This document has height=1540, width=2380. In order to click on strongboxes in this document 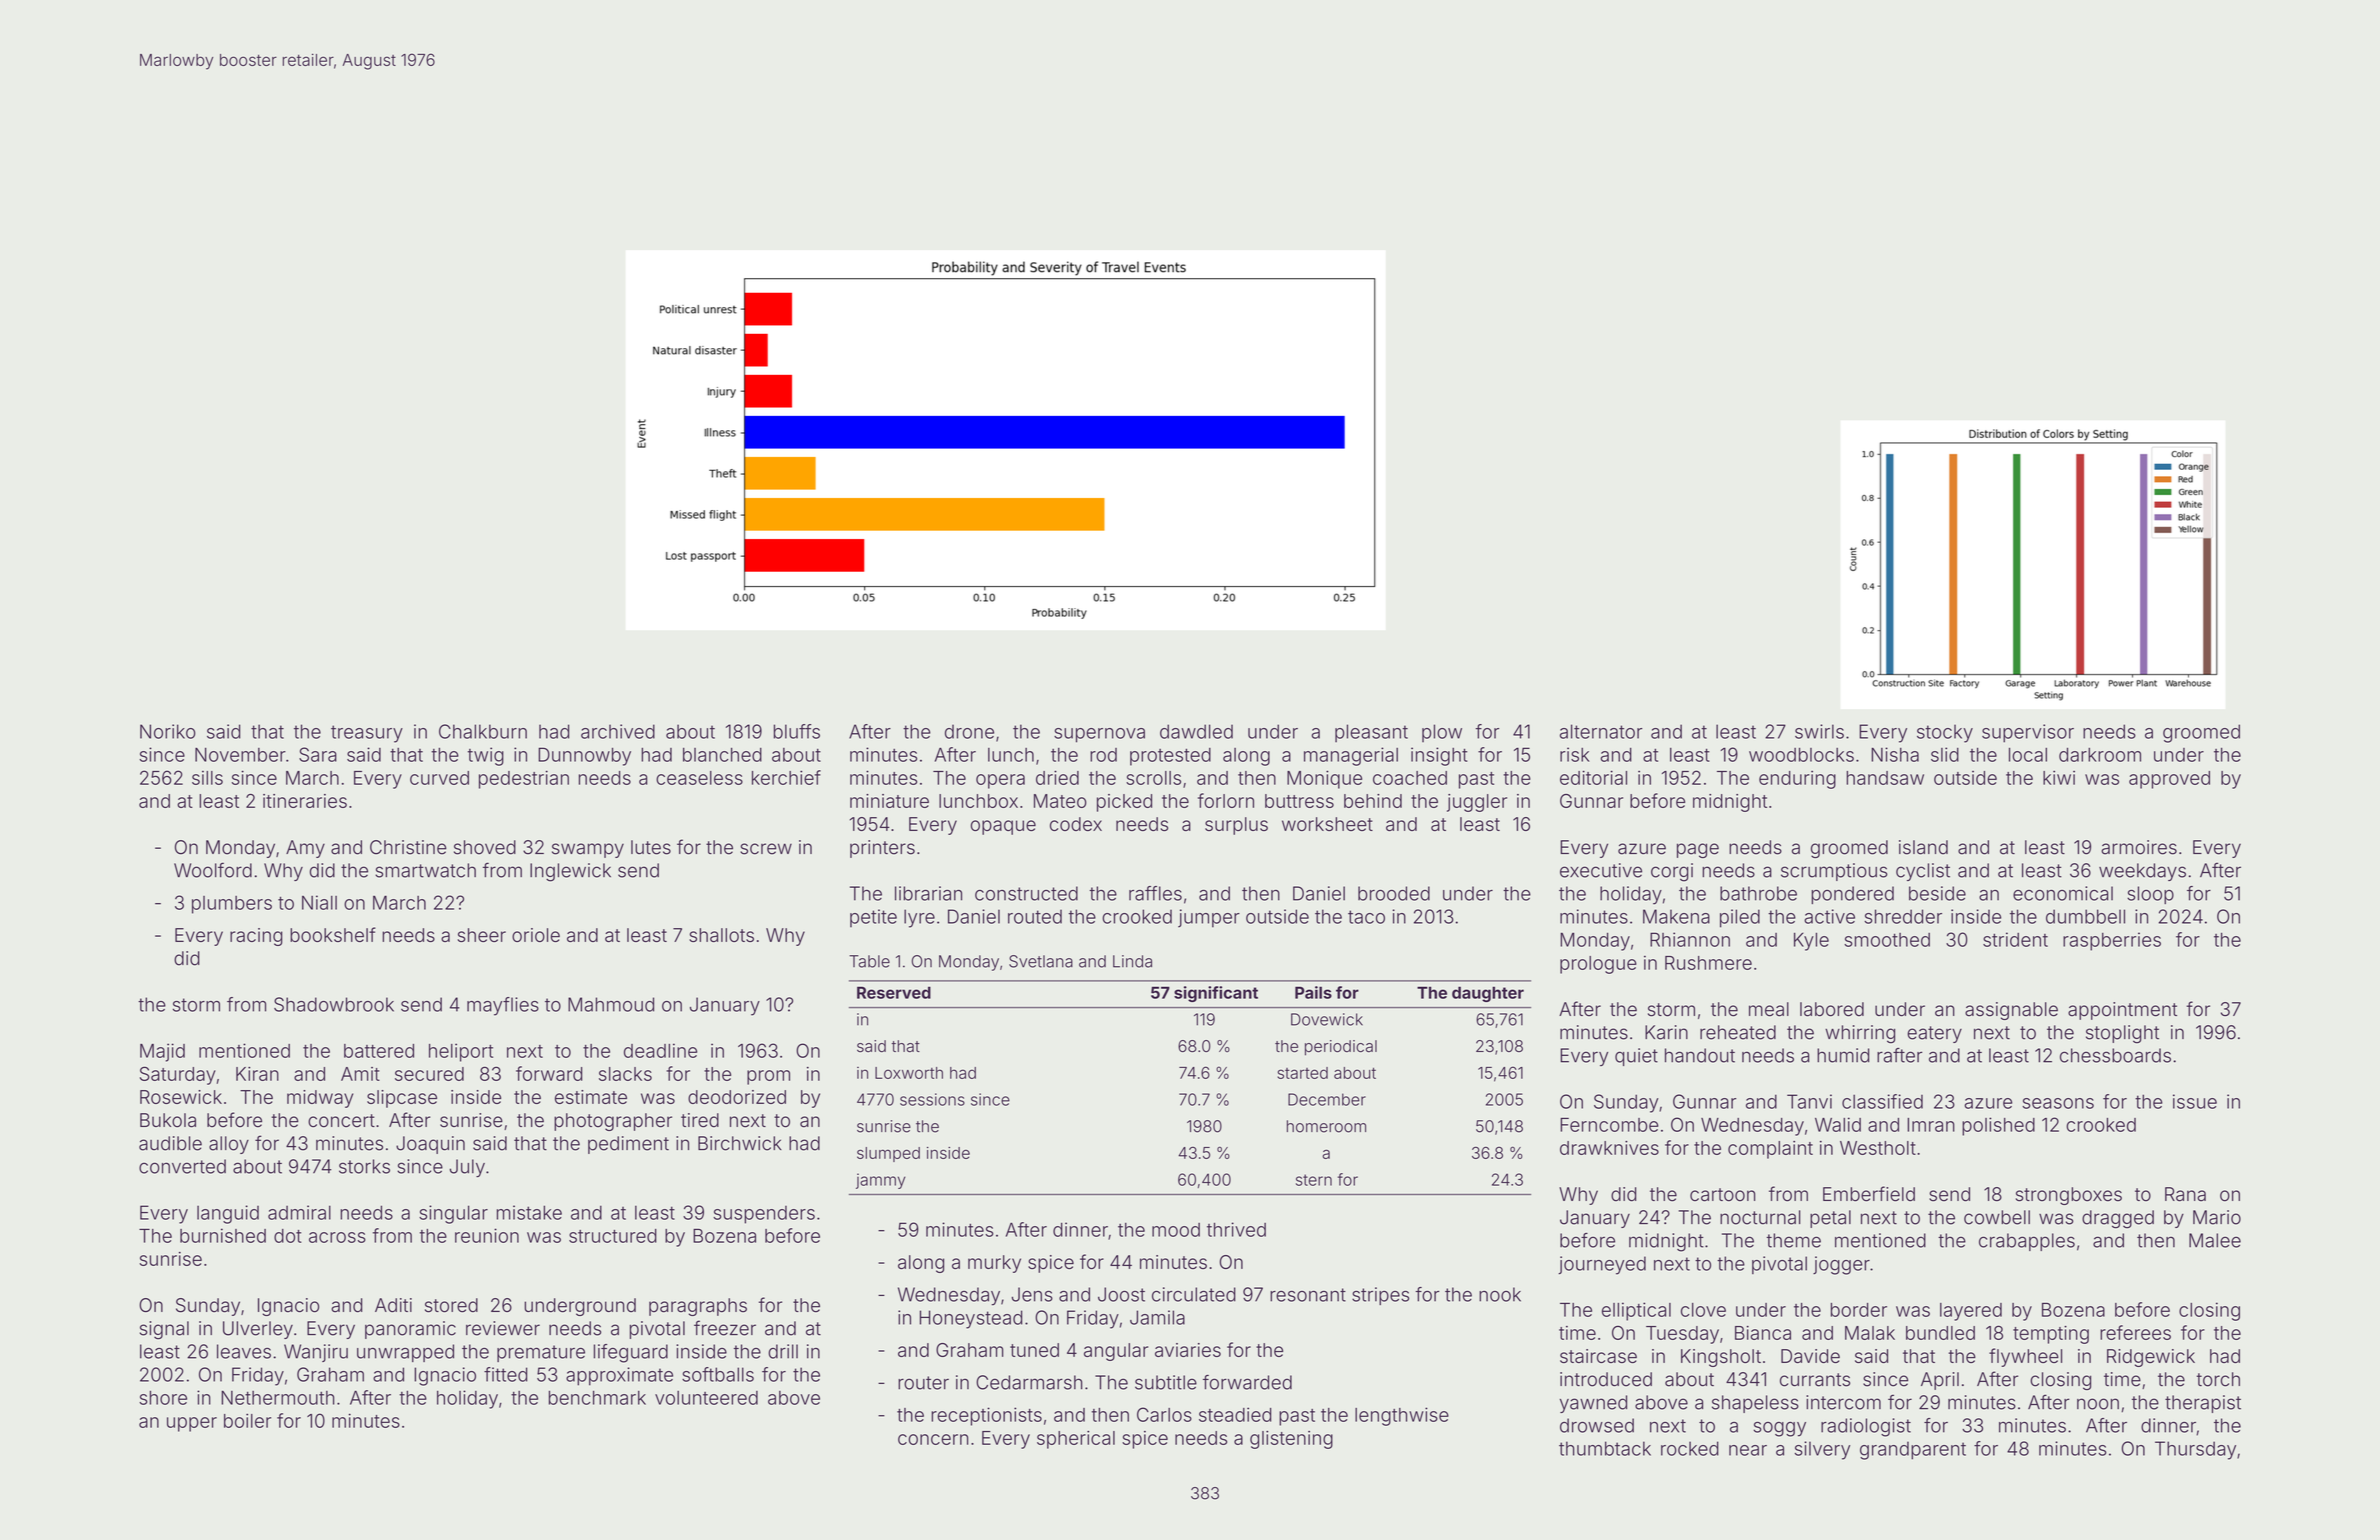, I will do `click(2069, 1196)`.
